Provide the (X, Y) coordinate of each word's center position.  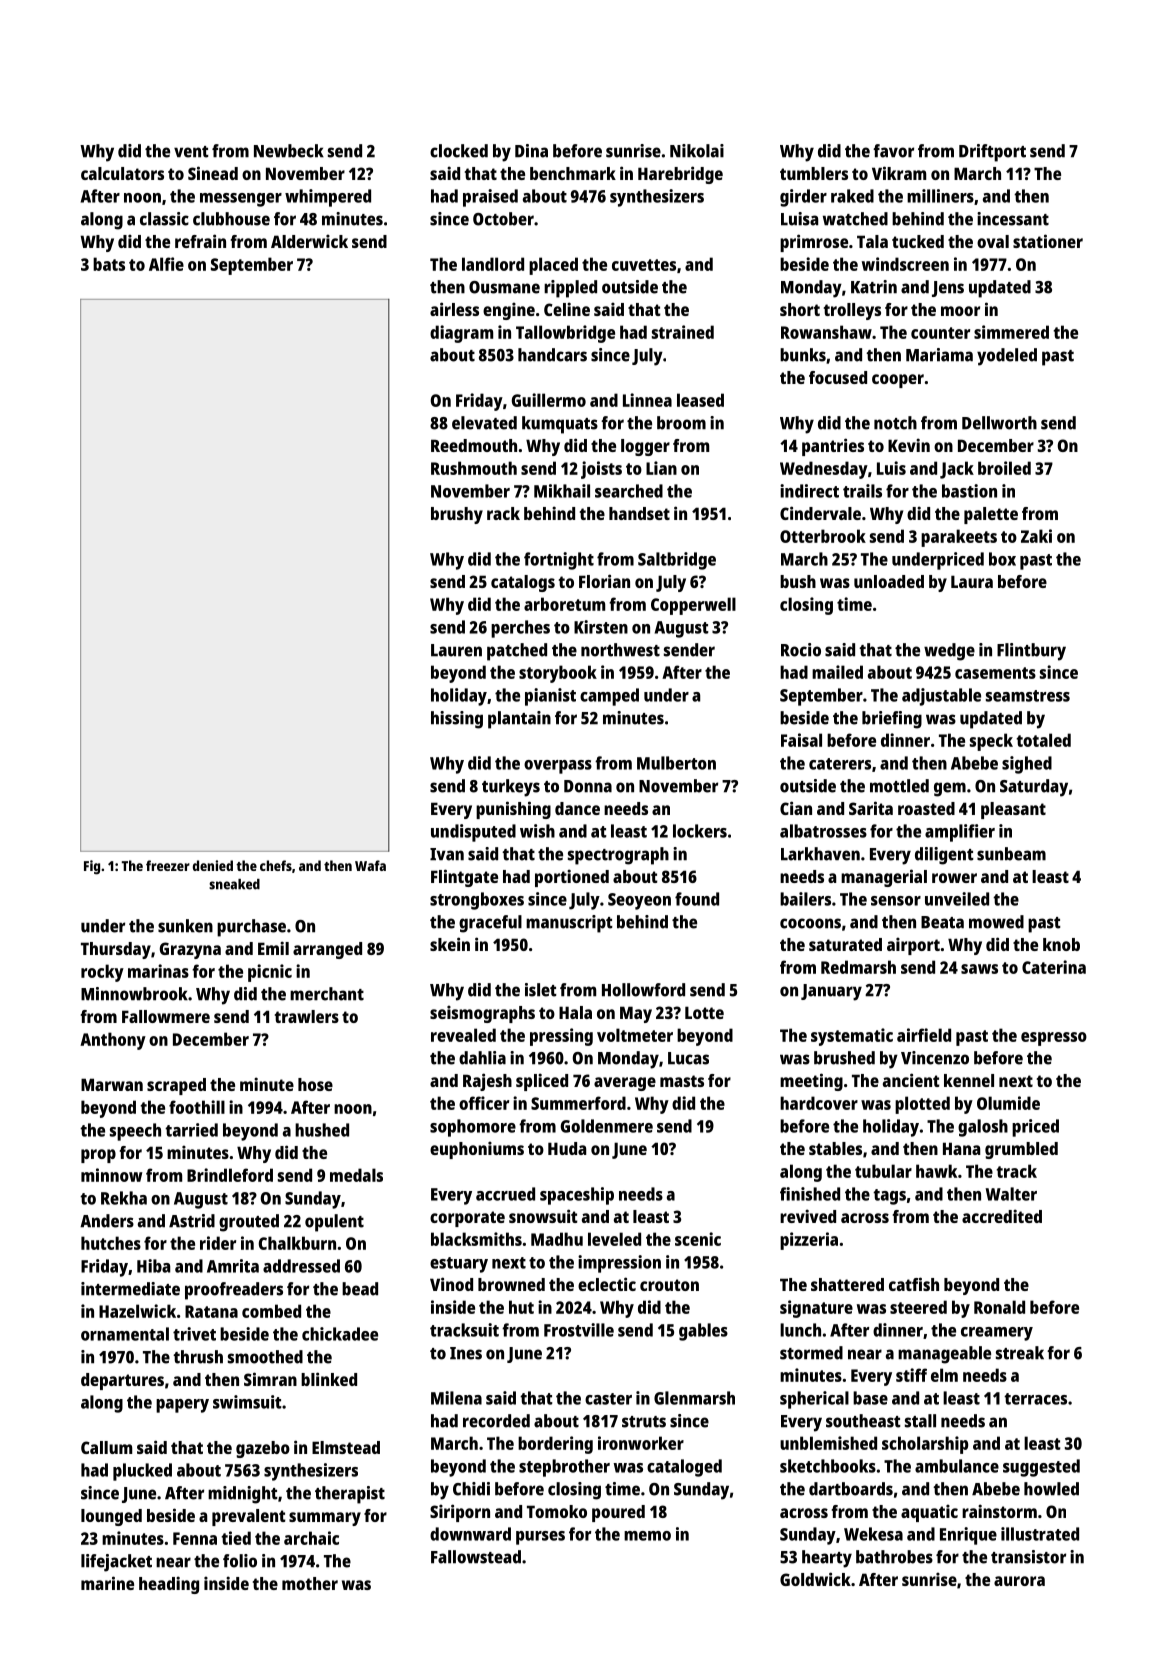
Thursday (116, 950)
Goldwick (815, 1579)
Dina (531, 151)
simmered (1011, 332)
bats (109, 264)
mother (310, 1583)
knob (1061, 944)
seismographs (482, 1014)
